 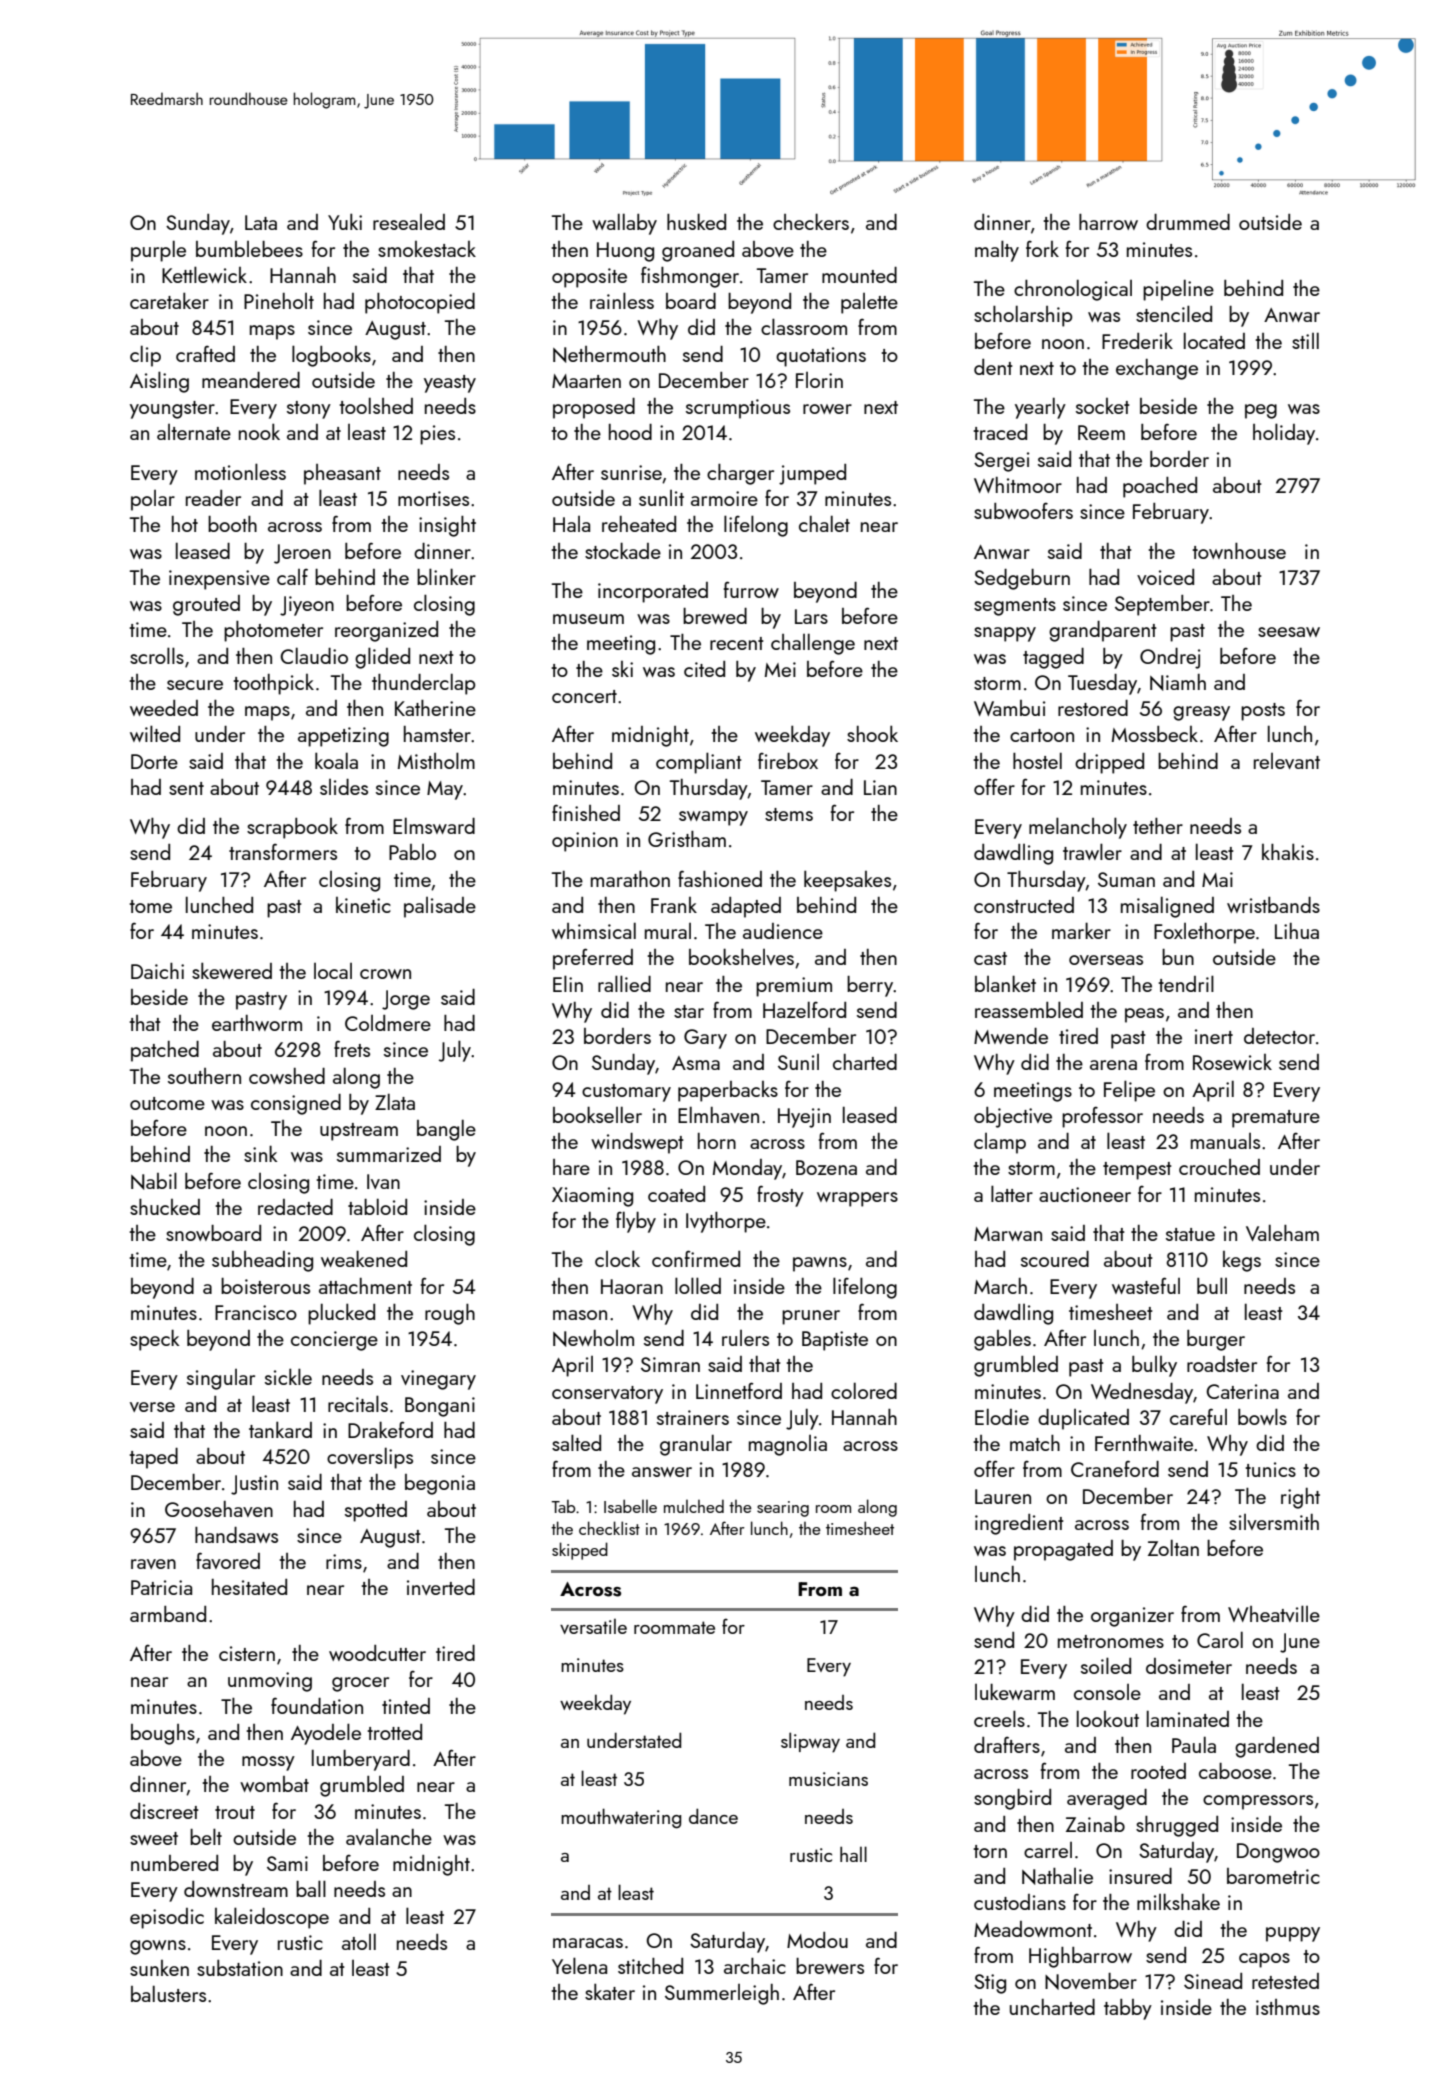 What do you see at coordinates (593, 959) in the screenshot?
I see `preferred` at bounding box center [593, 959].
